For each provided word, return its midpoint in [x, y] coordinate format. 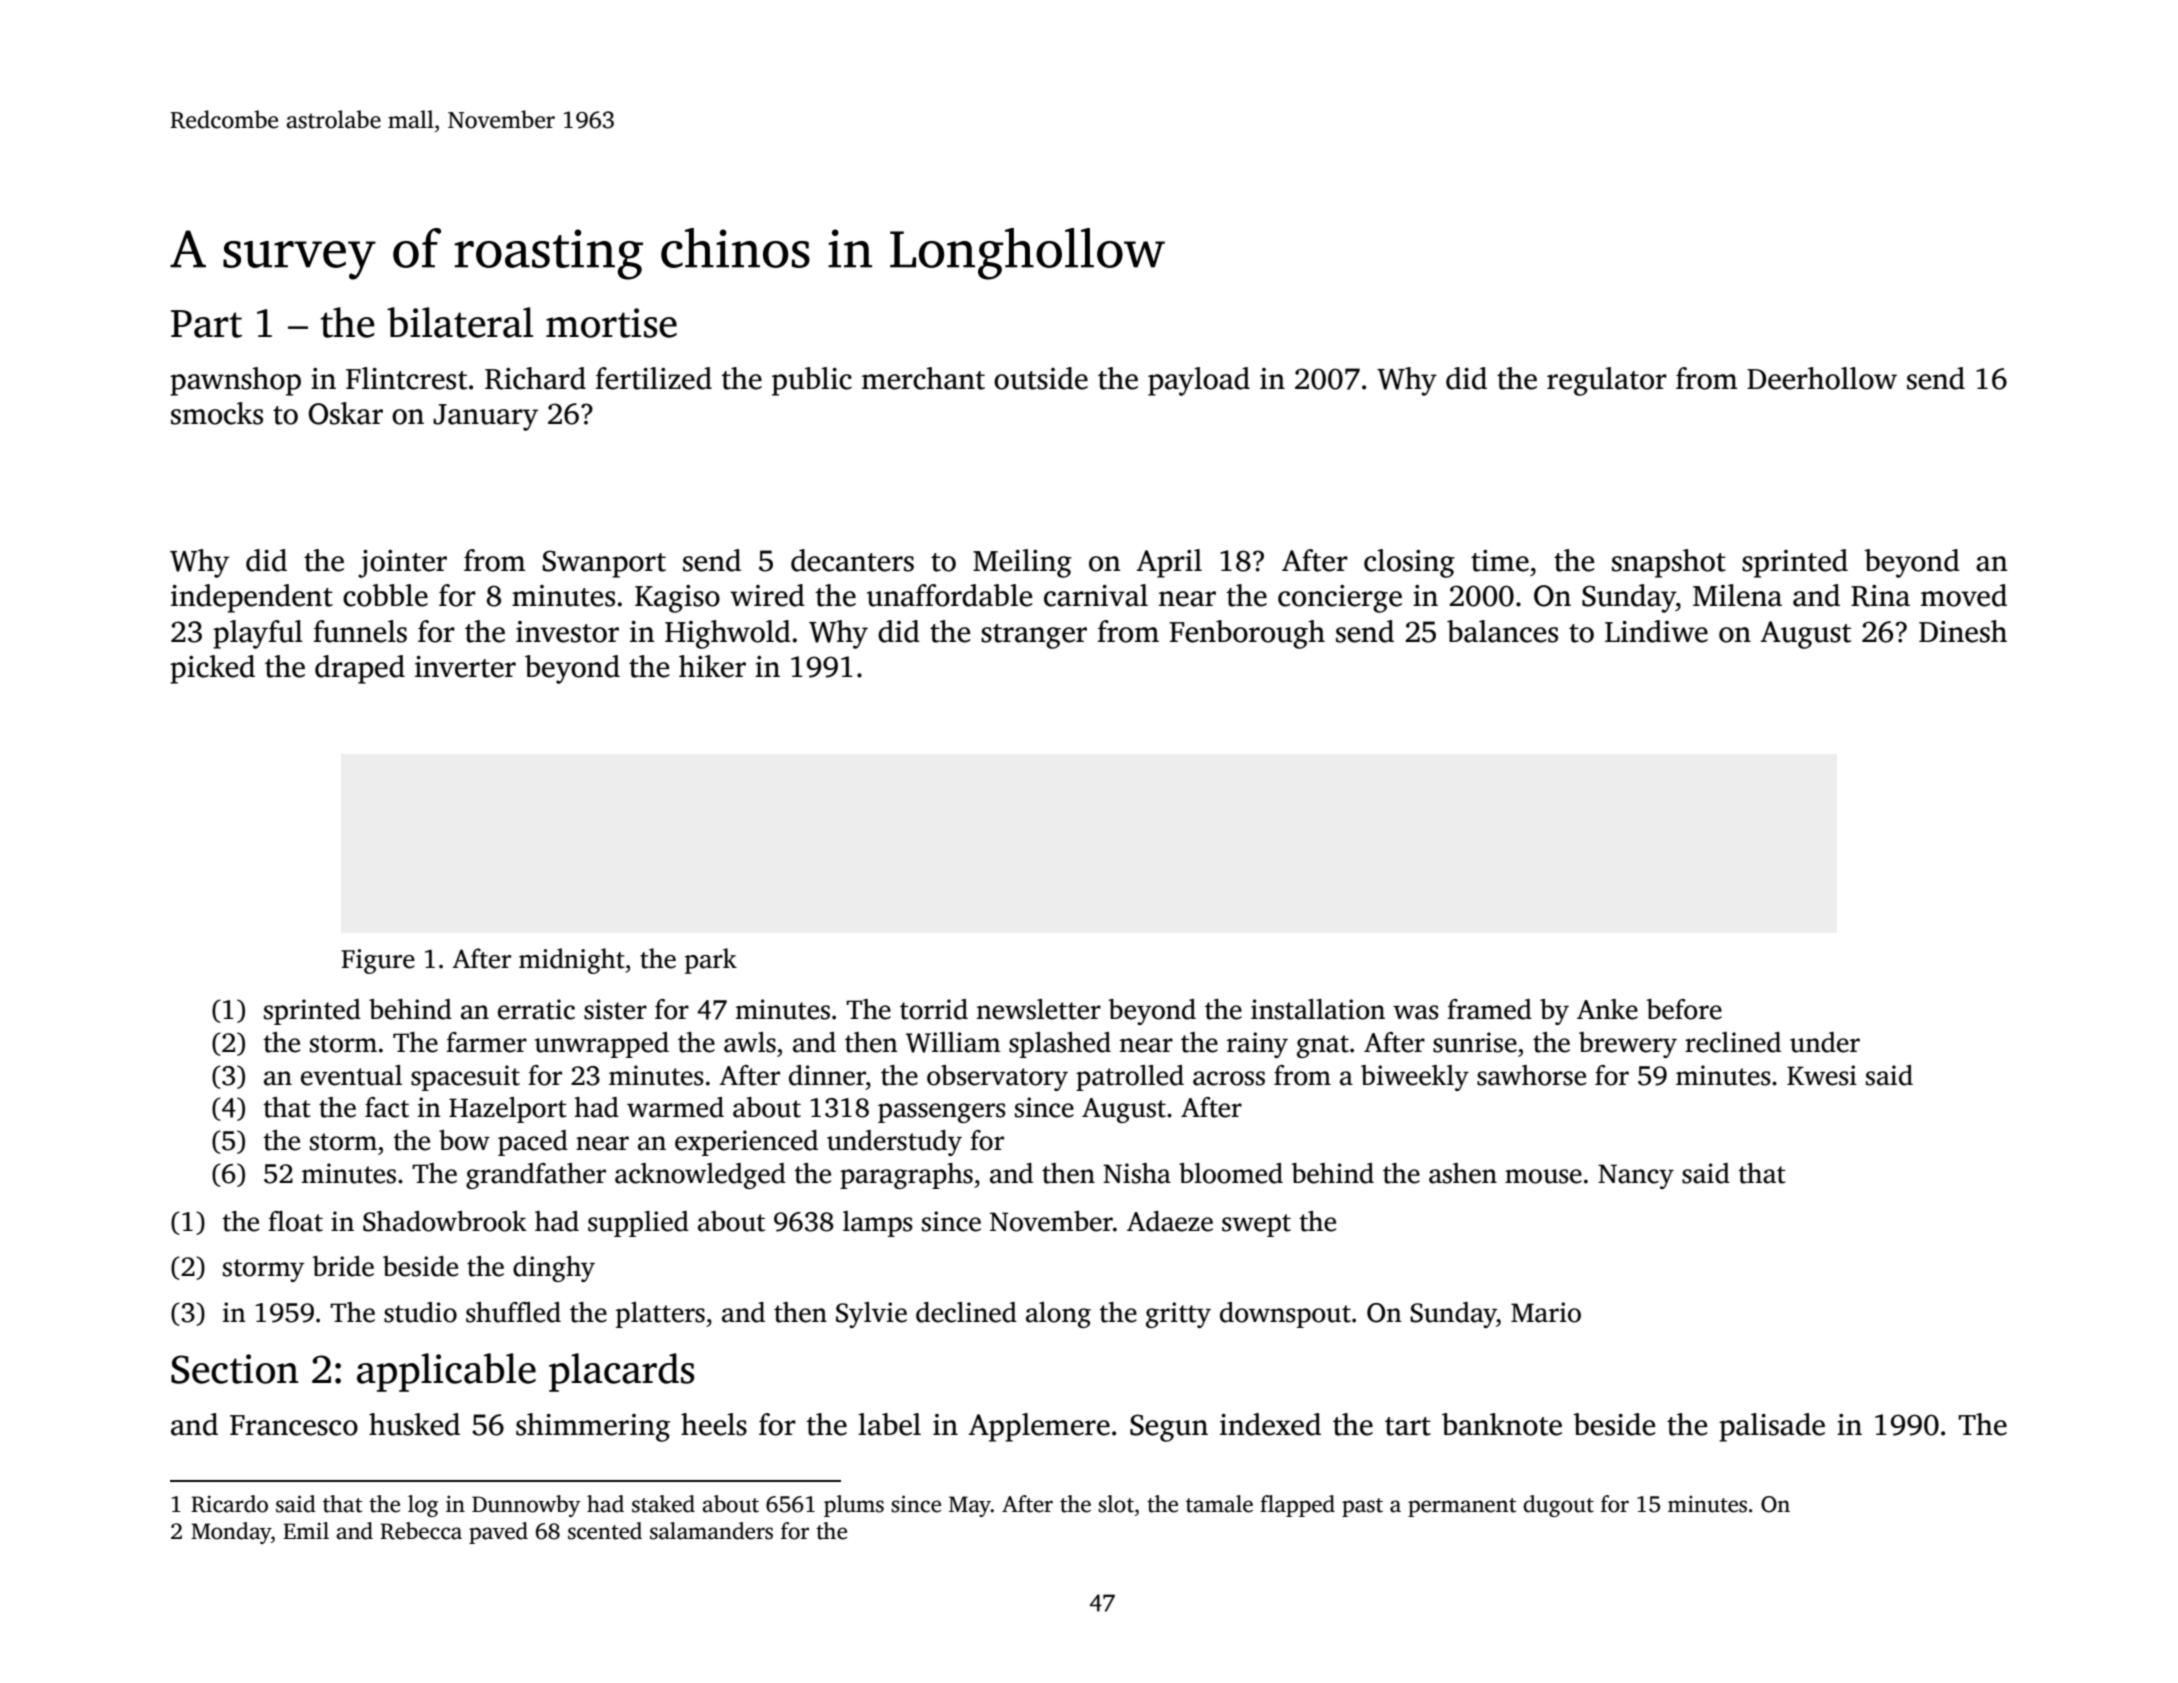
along [1058, 1315]
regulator [1607, 381]
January [485, 417]
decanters [852, 560]
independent [252, 598]
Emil [306, 1530]
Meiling [1022, 563]
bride [343, 1266]
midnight [572, 961]
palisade [1772, 1427]
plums [854, 1506]
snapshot [1669, 563]
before [1684, 1009]
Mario [1546, 1312]
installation [1318, 1009]
